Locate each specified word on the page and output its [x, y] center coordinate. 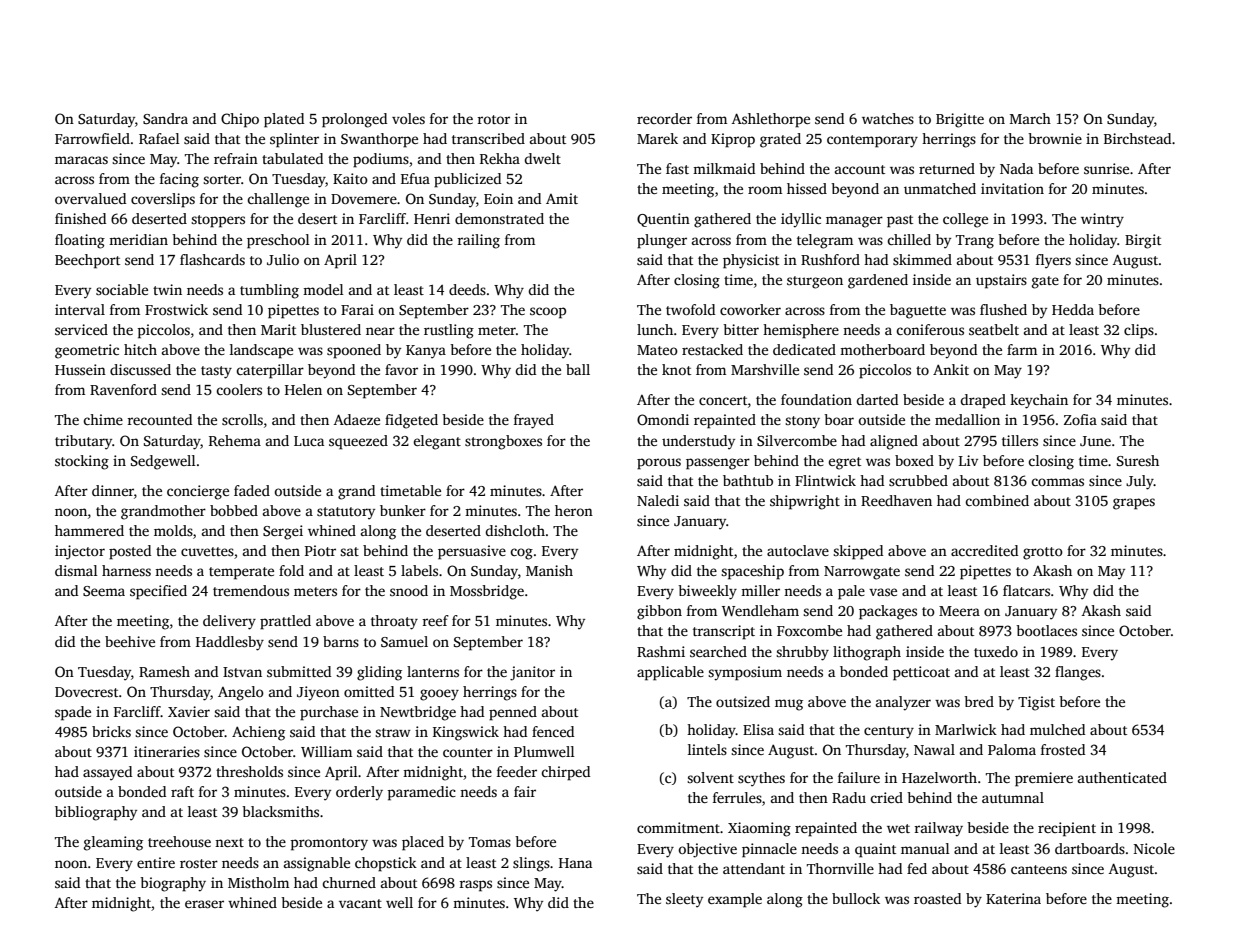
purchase [329, 713]
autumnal [1013, 797]
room [765, 190]
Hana [575, 863]
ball [578, 369]
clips [1139, 331]
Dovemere [364, 199]
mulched [1057, 729]
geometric [87, 351]
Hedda [1073, 309]
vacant [360, 903]
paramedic [422, 793]
